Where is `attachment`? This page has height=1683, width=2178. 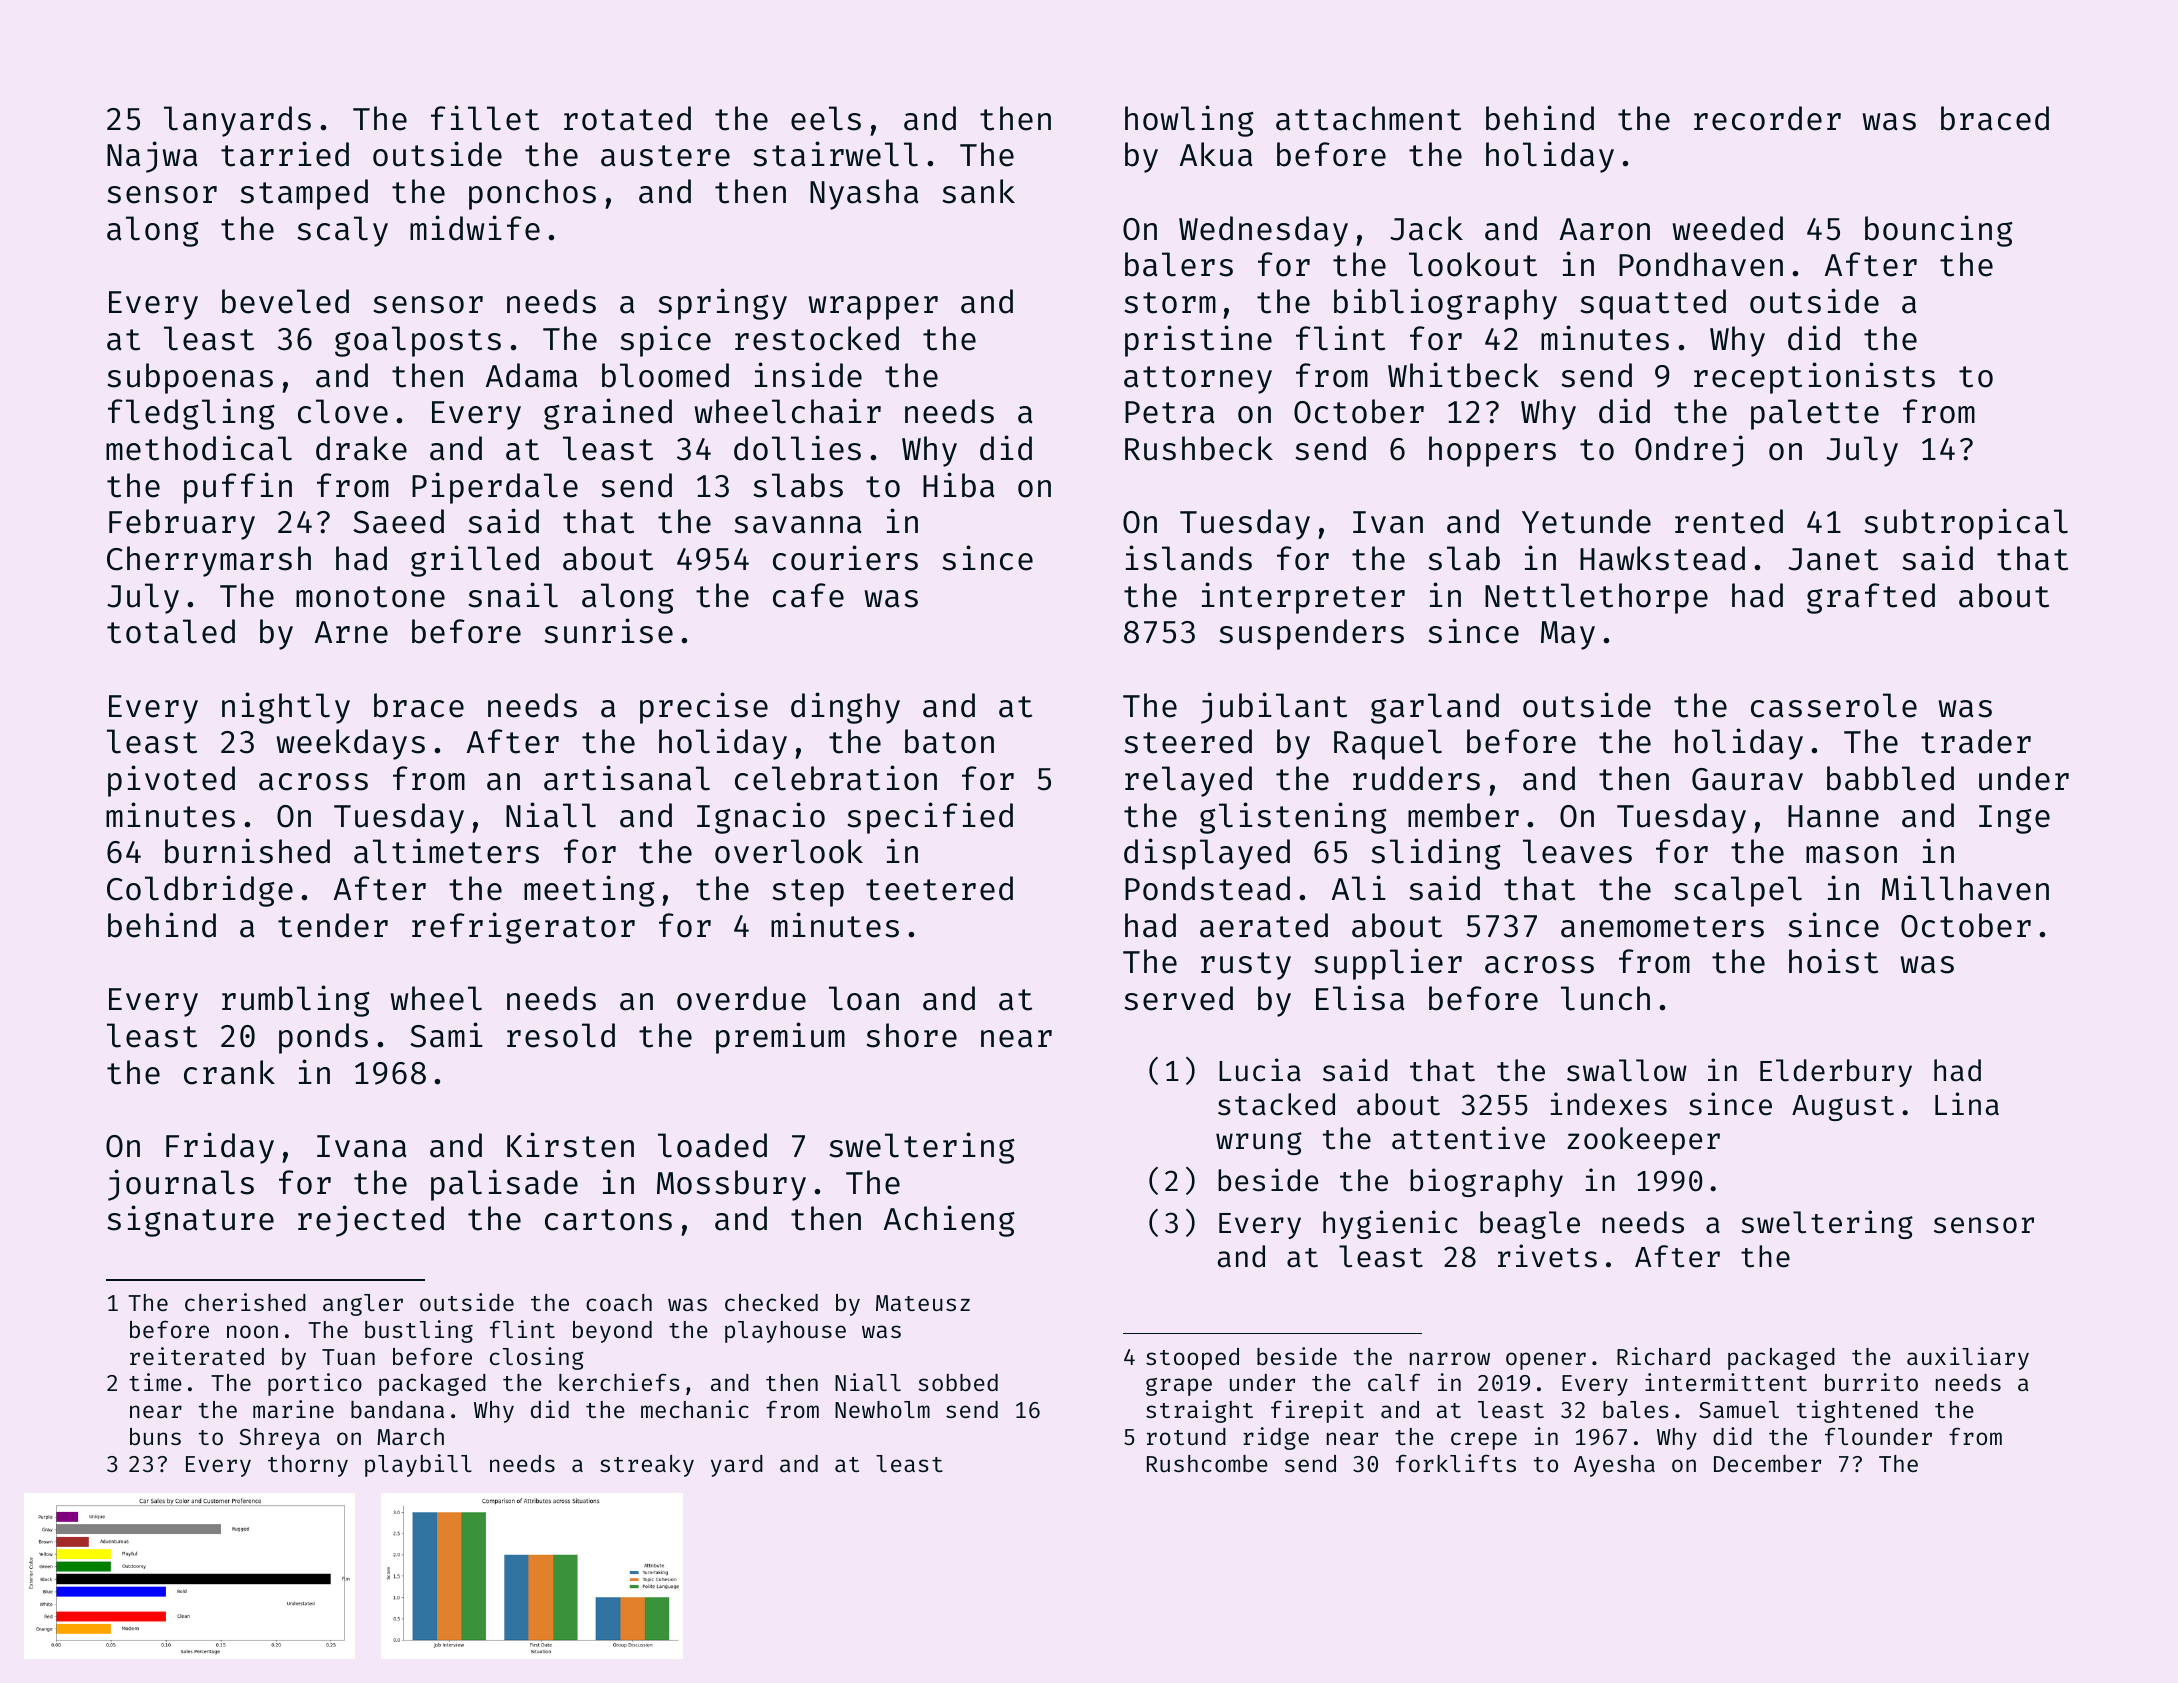 attachment is located at coordinates (1368, 118).
